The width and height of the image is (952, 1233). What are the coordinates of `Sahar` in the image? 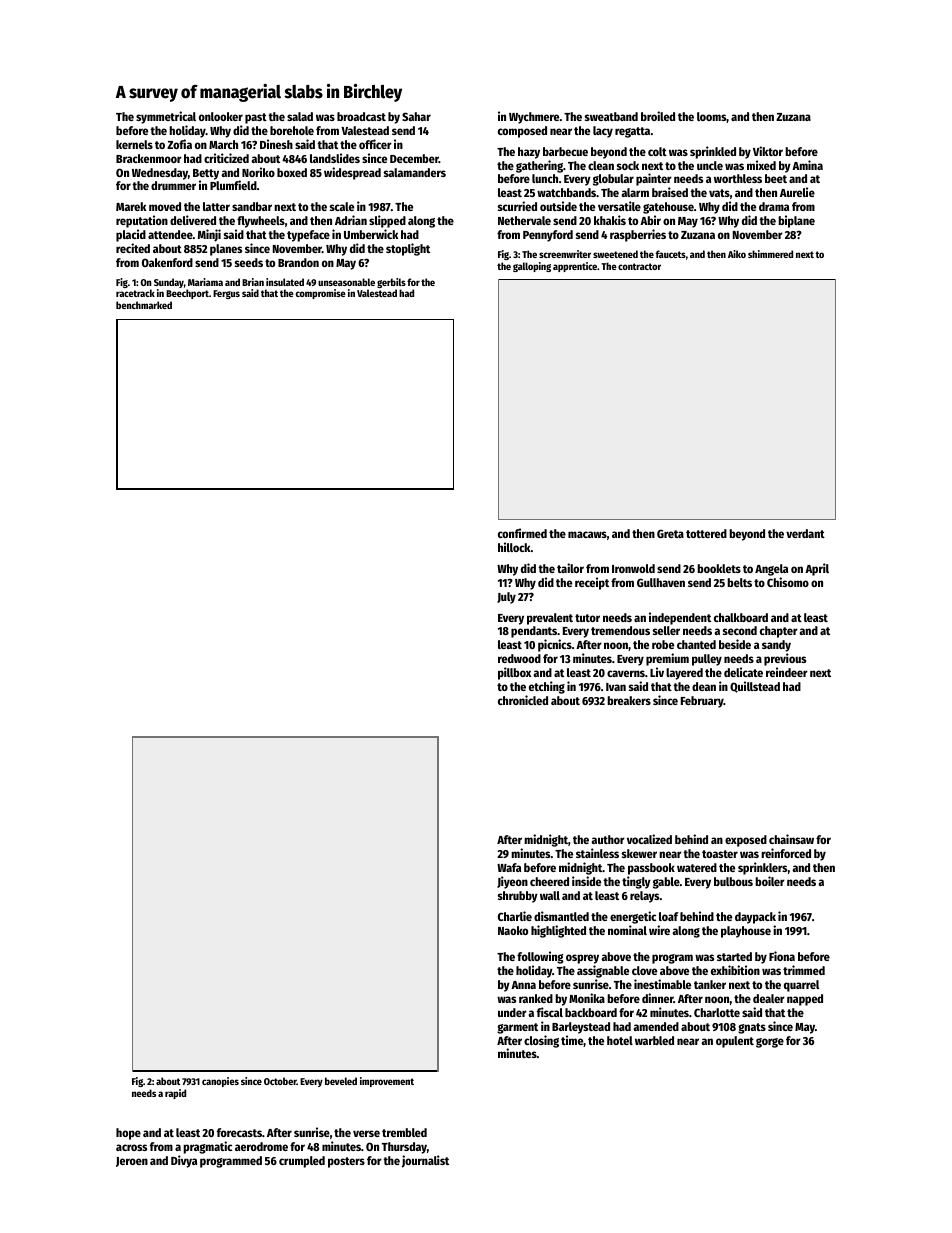 It's located at (416, 116).
